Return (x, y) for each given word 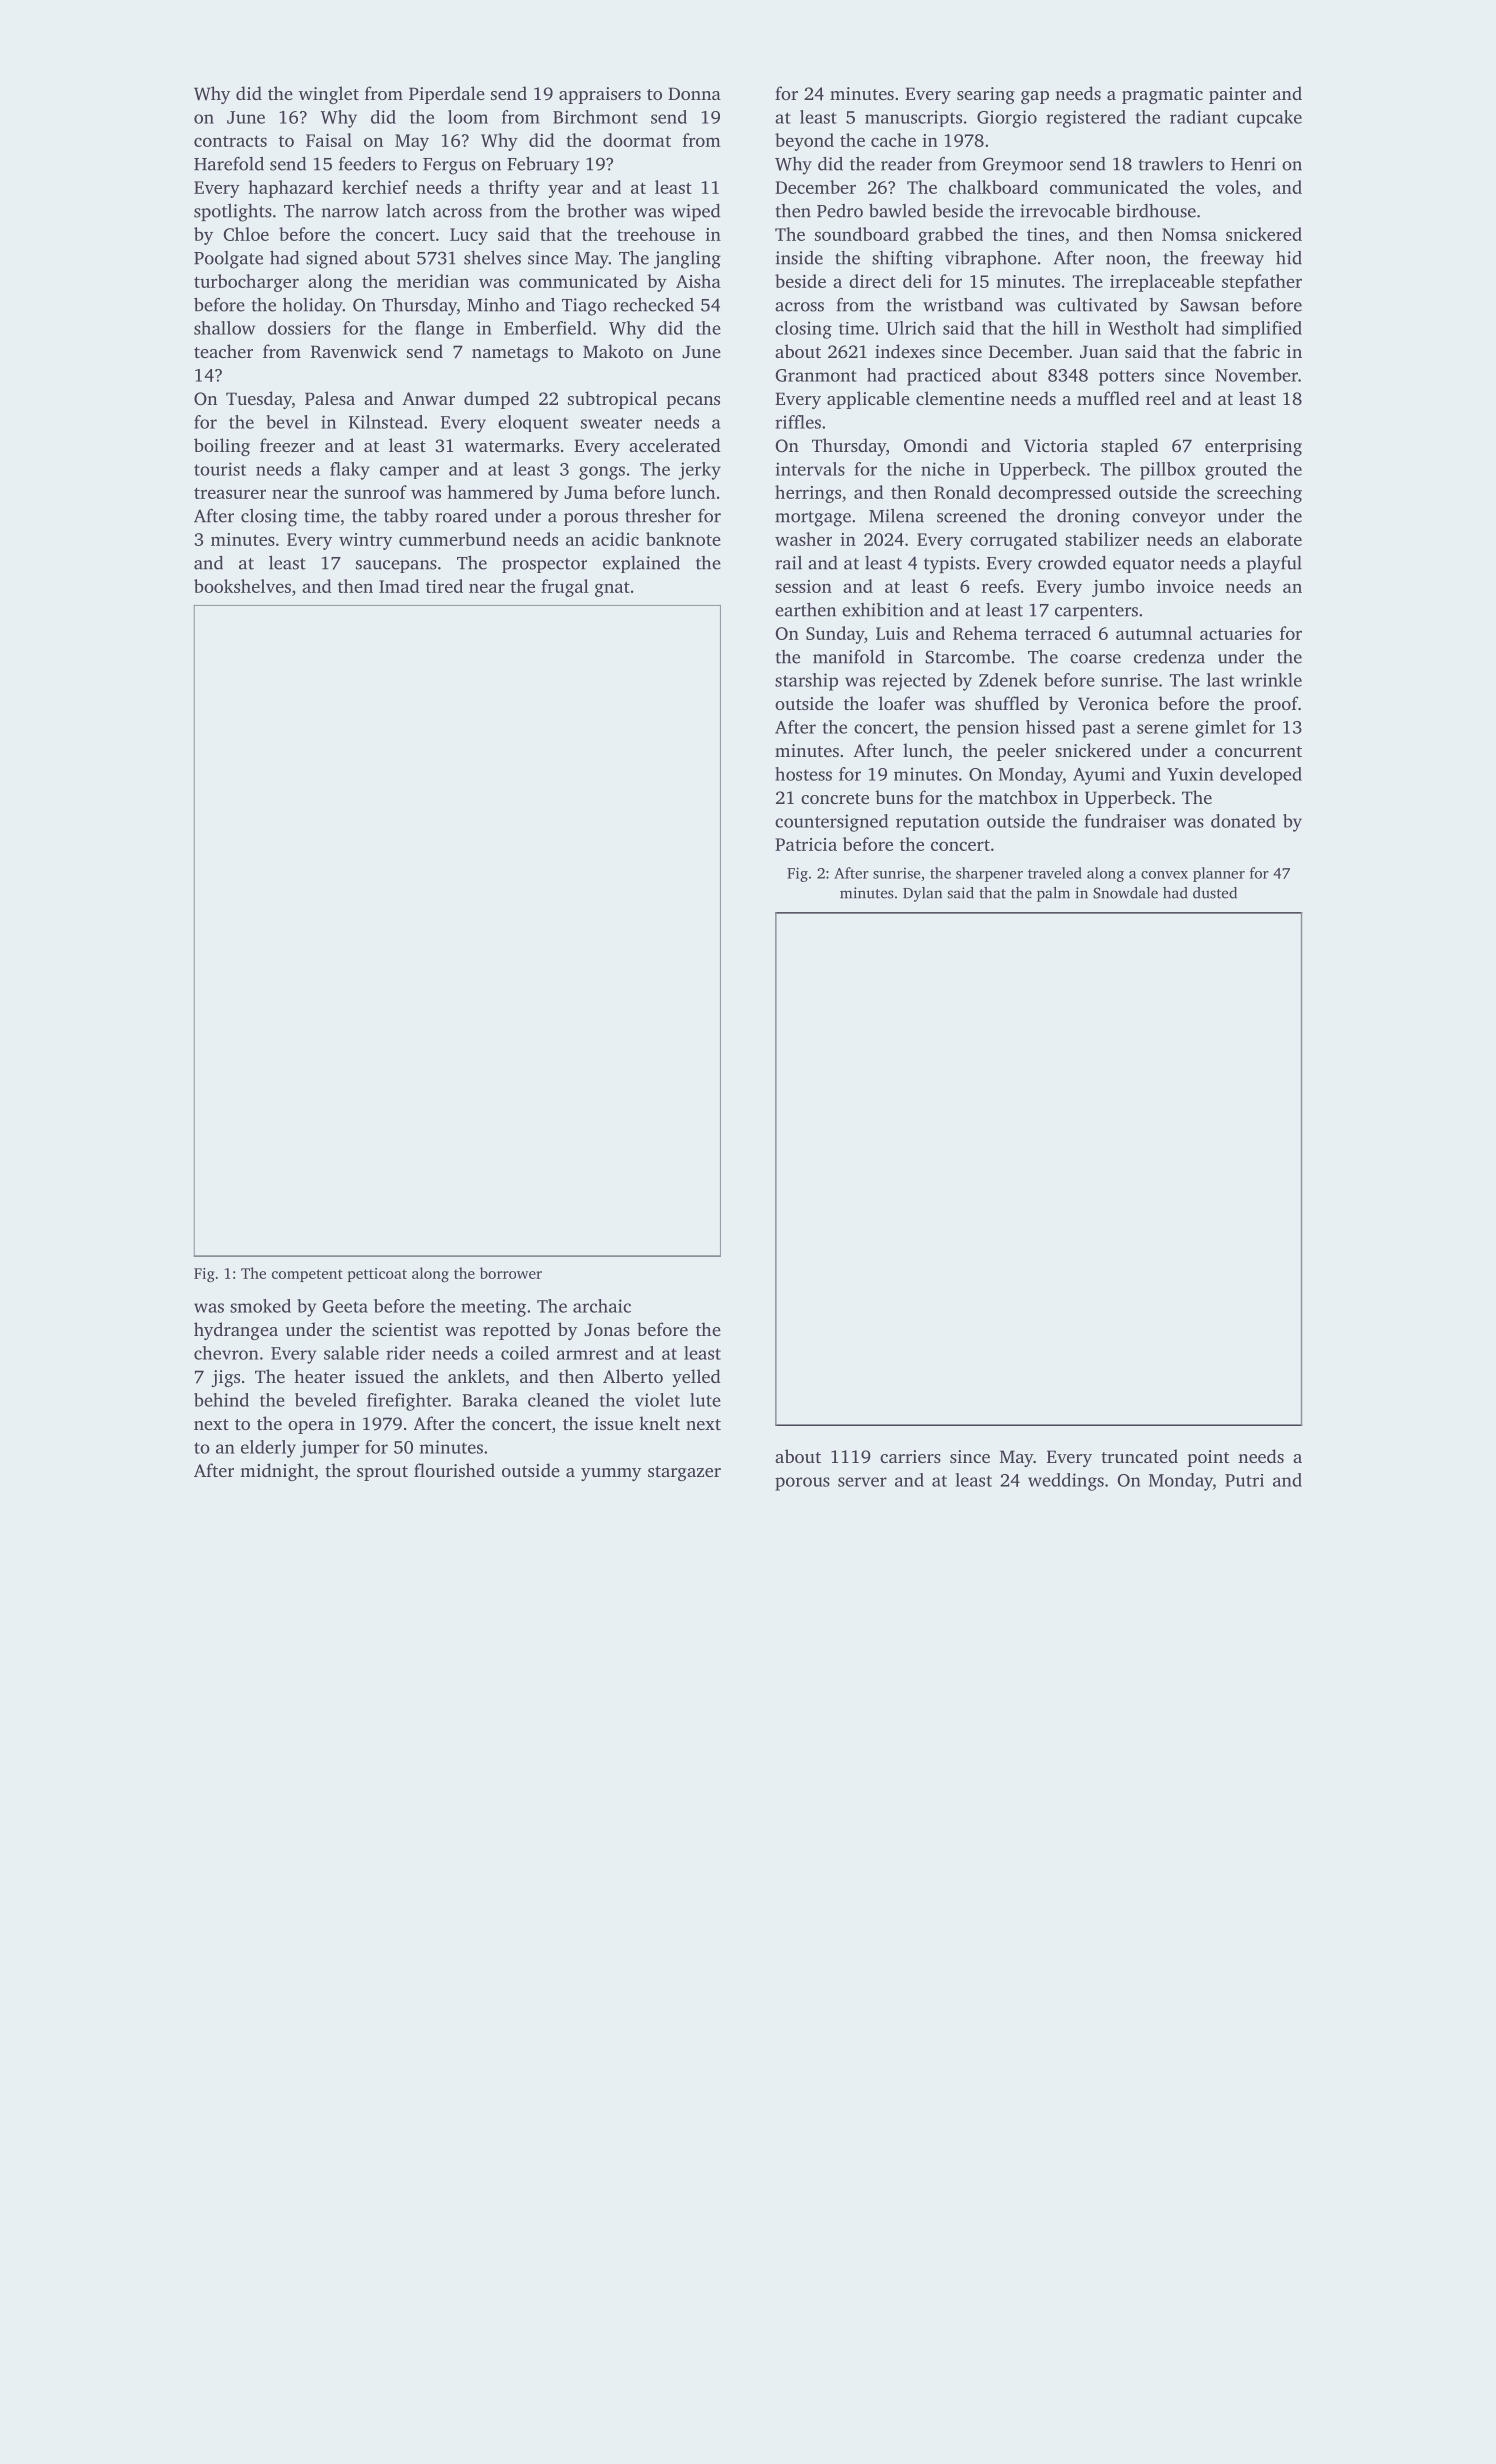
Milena (896, 516)
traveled (1055, 873)
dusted (1215, 893)
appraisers (600, 95)
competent (307, 1275)
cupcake (1269, 119)
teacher (223, 351)
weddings (1066, 1482)
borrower (511, 1273)
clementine (960, 398)
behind (221, 1400)
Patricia (806, 844)
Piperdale (447, 95)
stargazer (684, 1473)
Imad (399, 586)
